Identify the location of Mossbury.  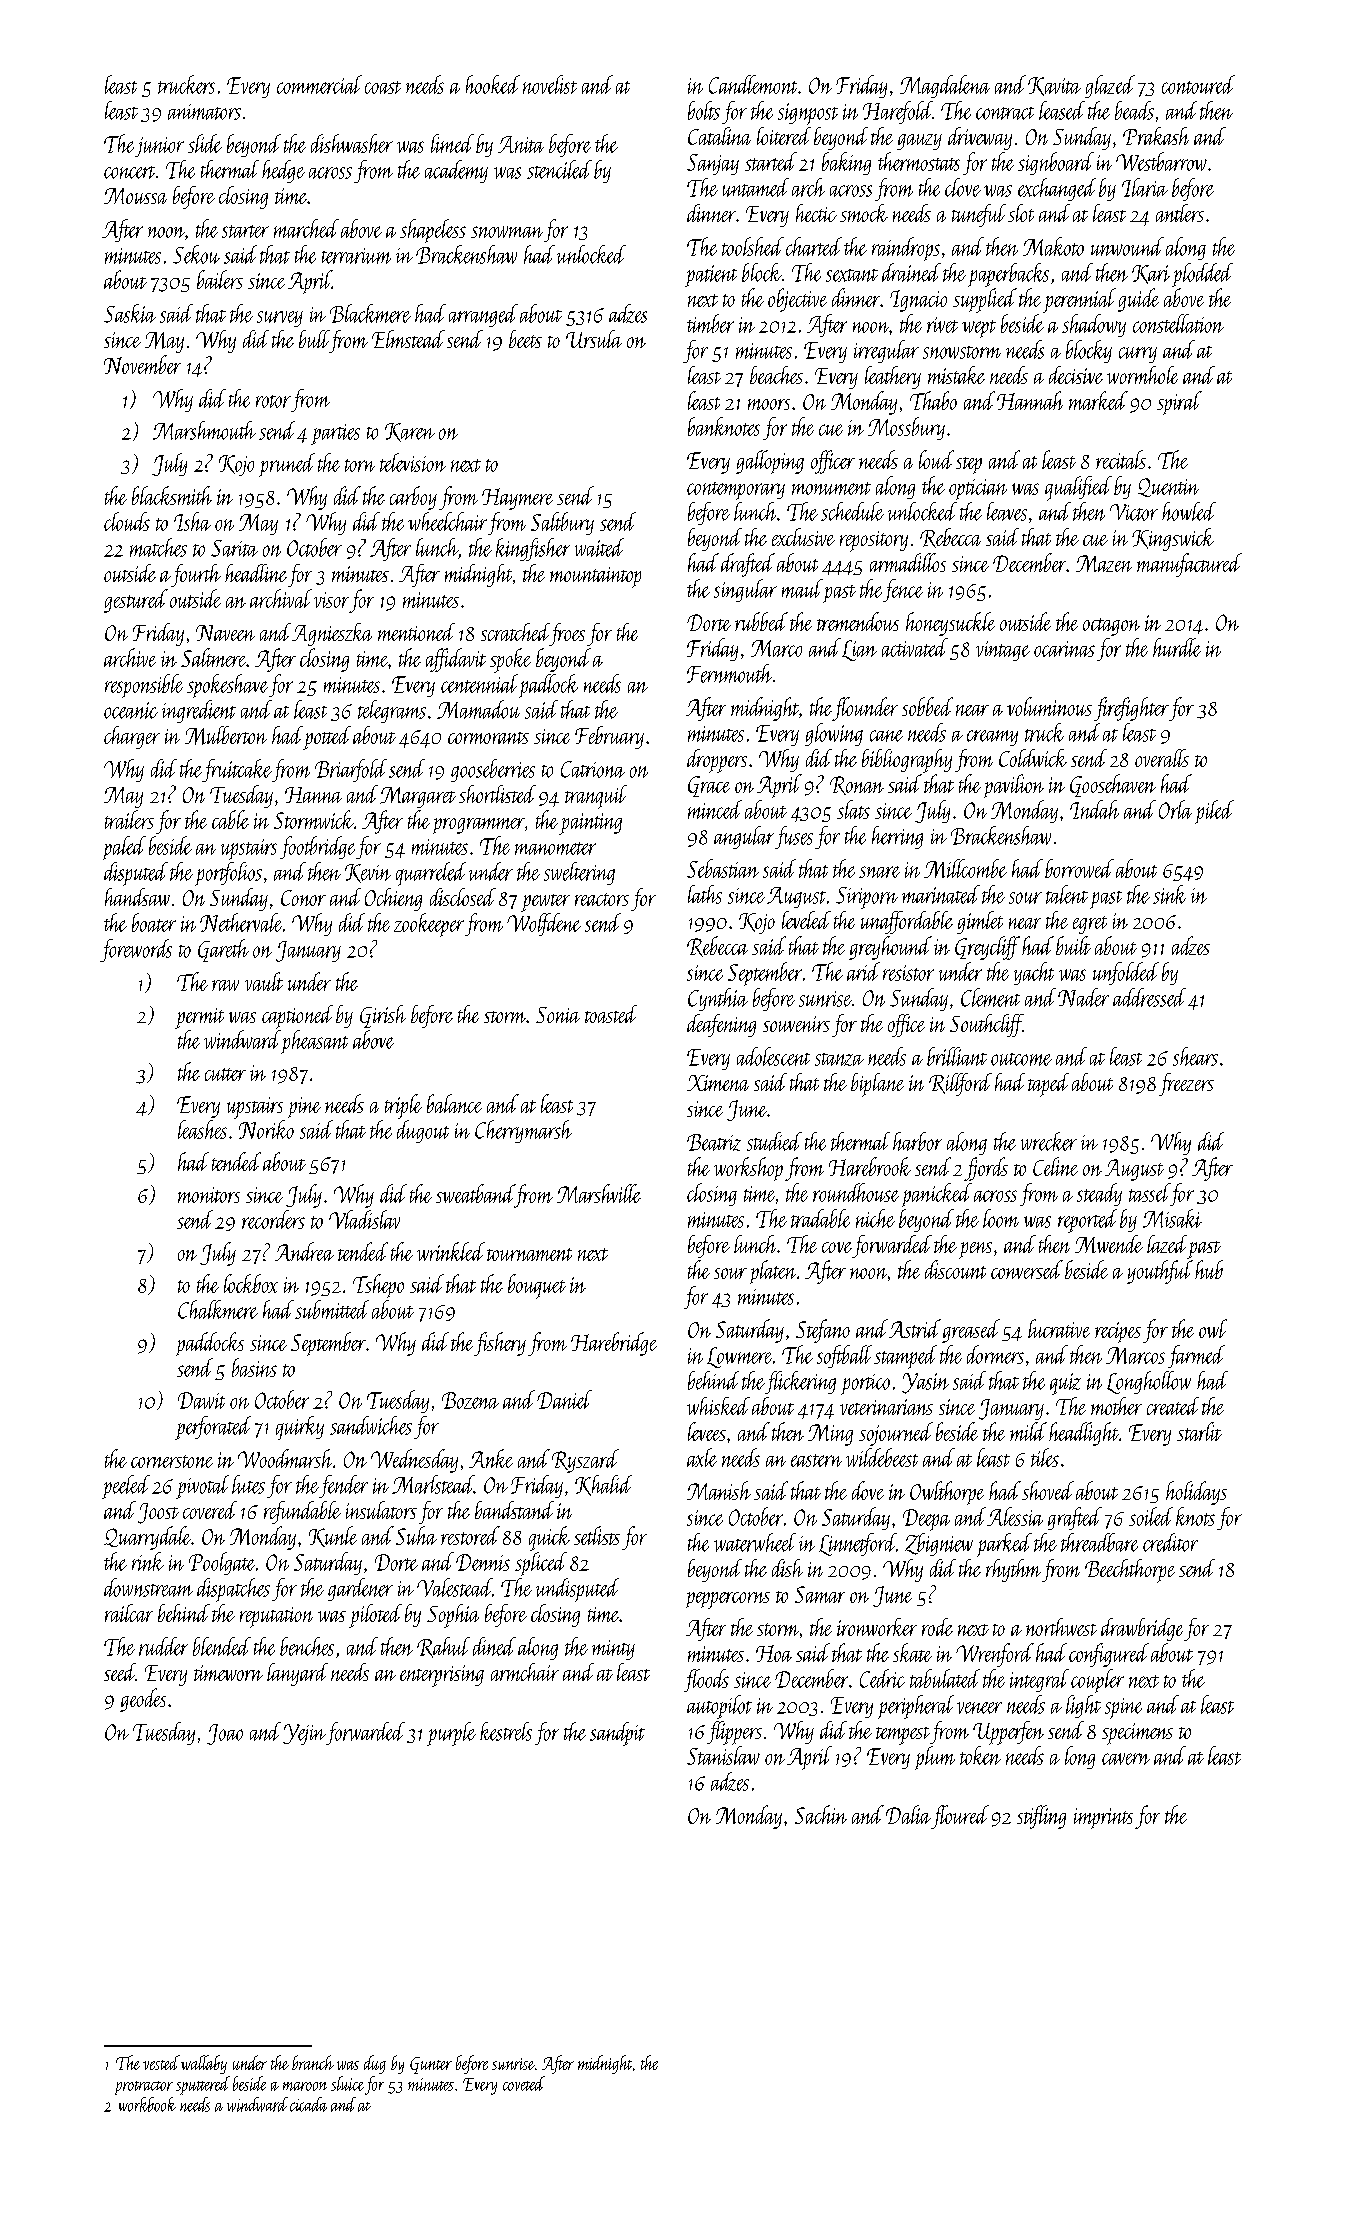
(906, 428).
